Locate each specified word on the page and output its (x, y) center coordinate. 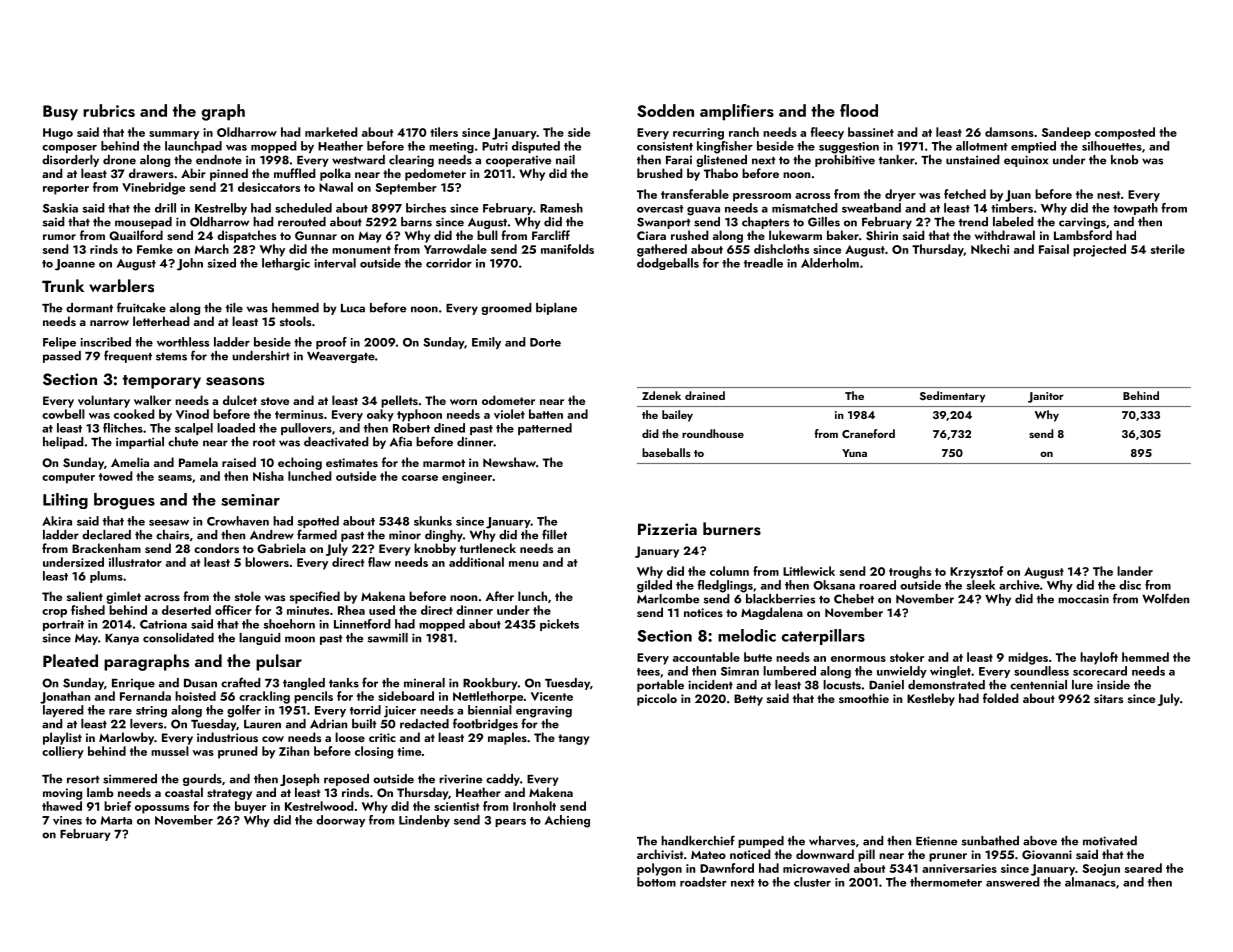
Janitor (1046, 397)
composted (1125, 133)
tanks (344, 683)
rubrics (109, 110)
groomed (506, 309)
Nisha (268, 476)
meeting (451, 148)
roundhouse (713, 433)
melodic (747, 635)
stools (295, 321)
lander (1135, 571)
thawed (62, 806)
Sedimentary (952, 397)
